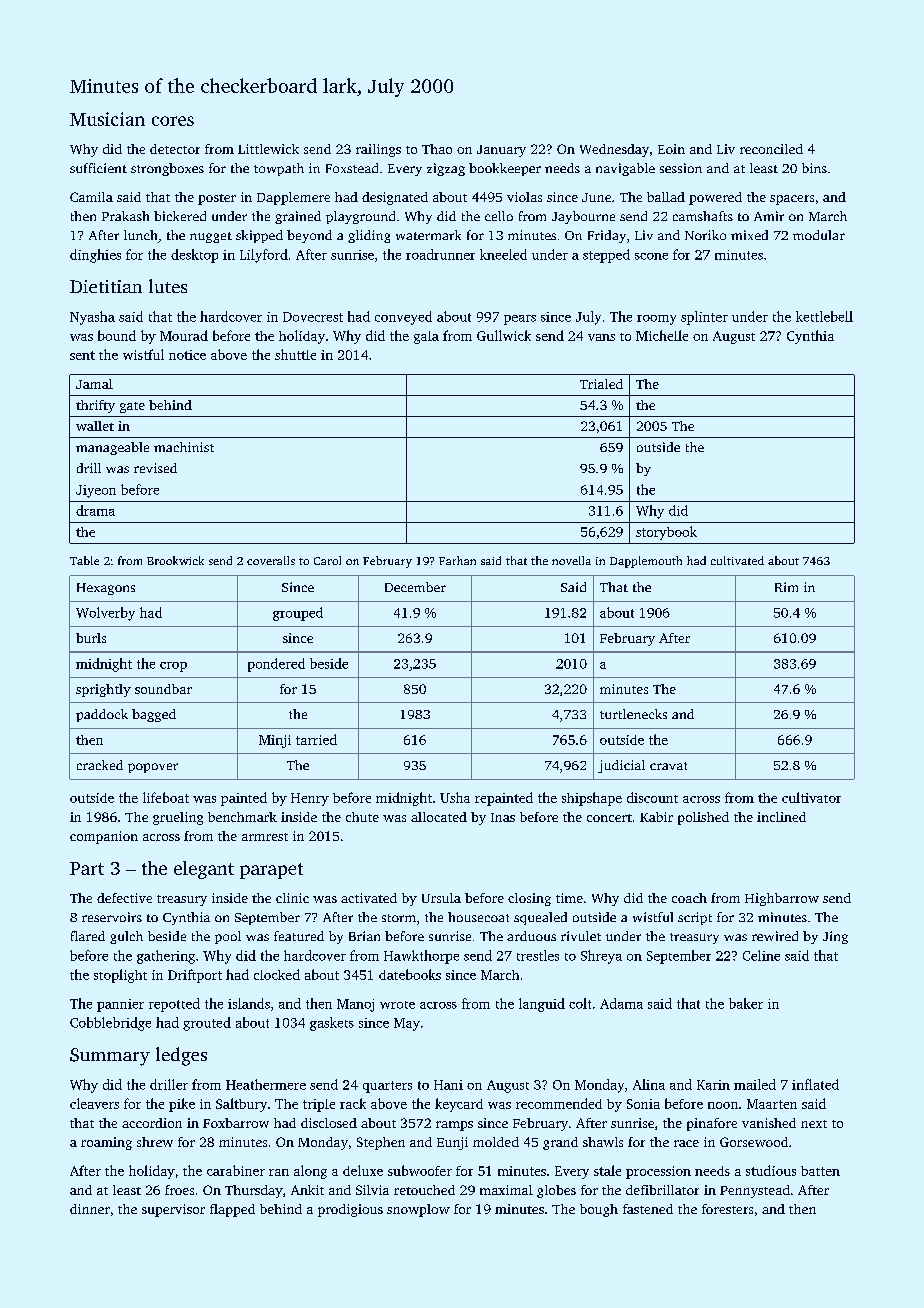 The height and width of the screenshot is (1308, 924). I want to click on Stephen, so click(381, 1143).
